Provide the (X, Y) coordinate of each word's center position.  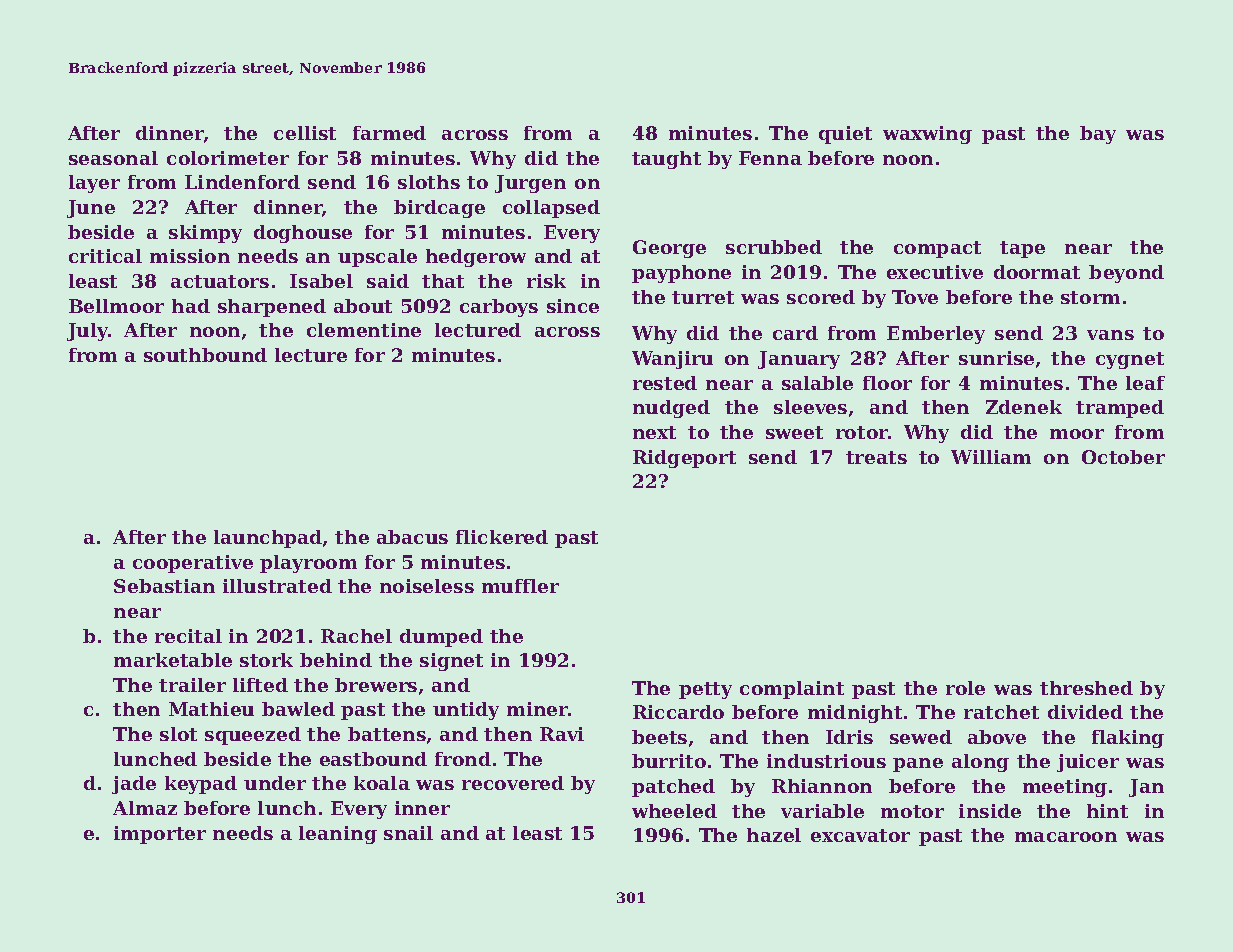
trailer (192, 685)
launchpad (268, 539)
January (799, 360)
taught (666, 160)
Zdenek (1024, 407)
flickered (502, 537)
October (1123, 457)
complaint (792, 690)
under (275, 783)
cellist (305, 133)
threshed (1086, 688)
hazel (774, 835)
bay (1098, 135)
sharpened (272, 308)
